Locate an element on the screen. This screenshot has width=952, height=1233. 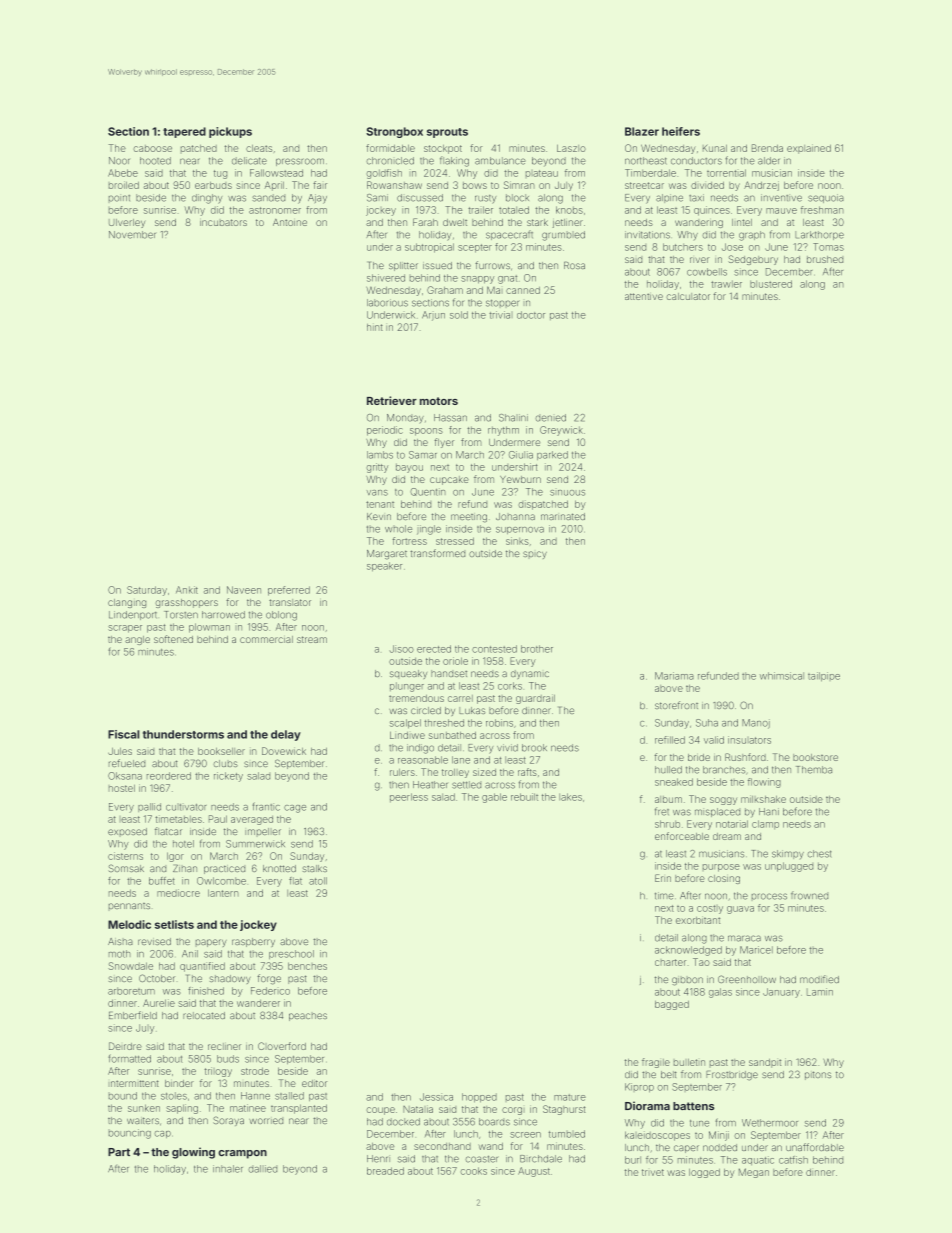
ambulance is located at coordinates (500, 161).
